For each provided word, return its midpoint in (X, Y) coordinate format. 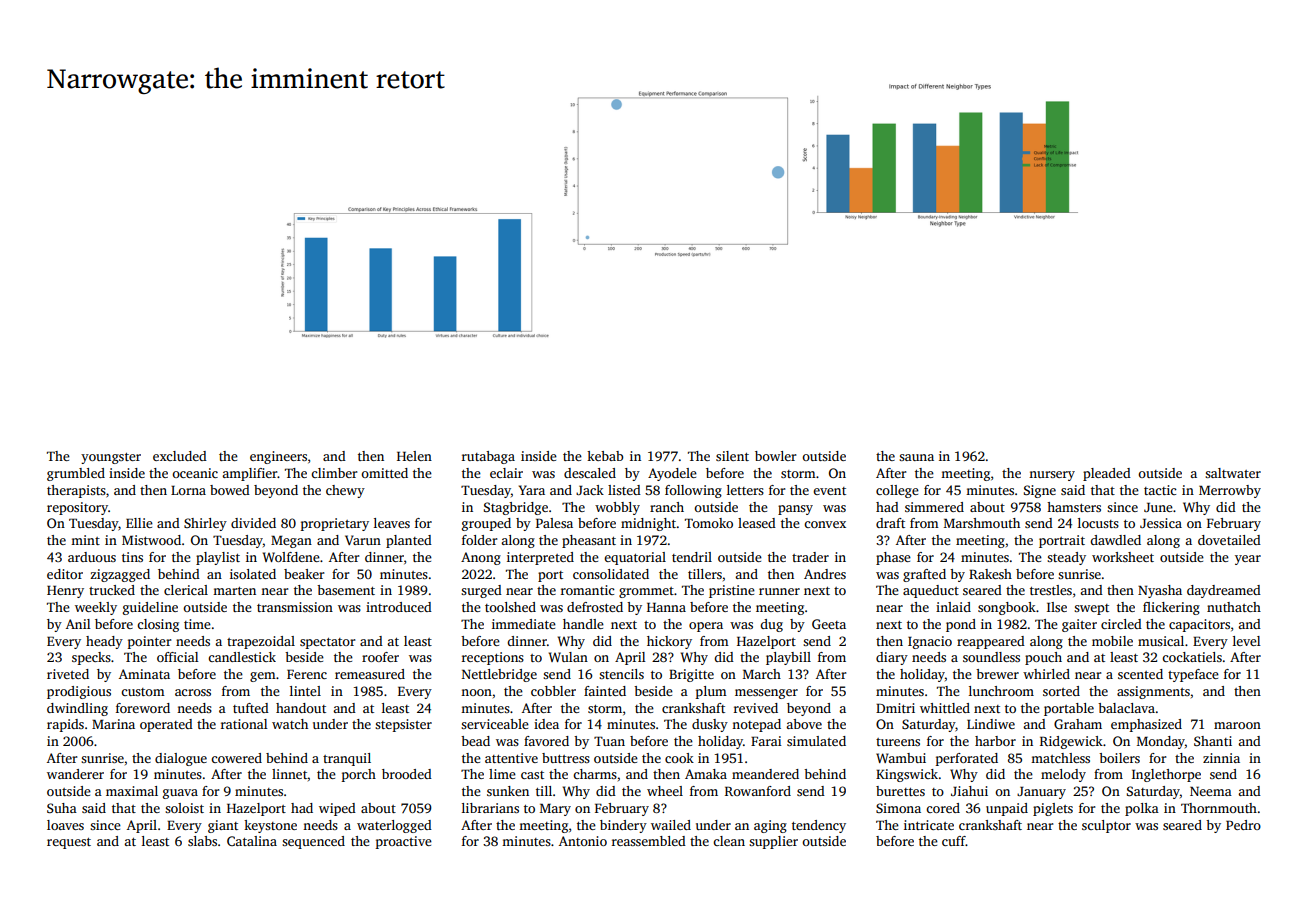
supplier (773, 842)
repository (77, 508)
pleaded (1107, 474)
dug (771, 625)
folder (479, 540)
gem (263, 677)
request (69, 843)
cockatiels (1192, 657)
